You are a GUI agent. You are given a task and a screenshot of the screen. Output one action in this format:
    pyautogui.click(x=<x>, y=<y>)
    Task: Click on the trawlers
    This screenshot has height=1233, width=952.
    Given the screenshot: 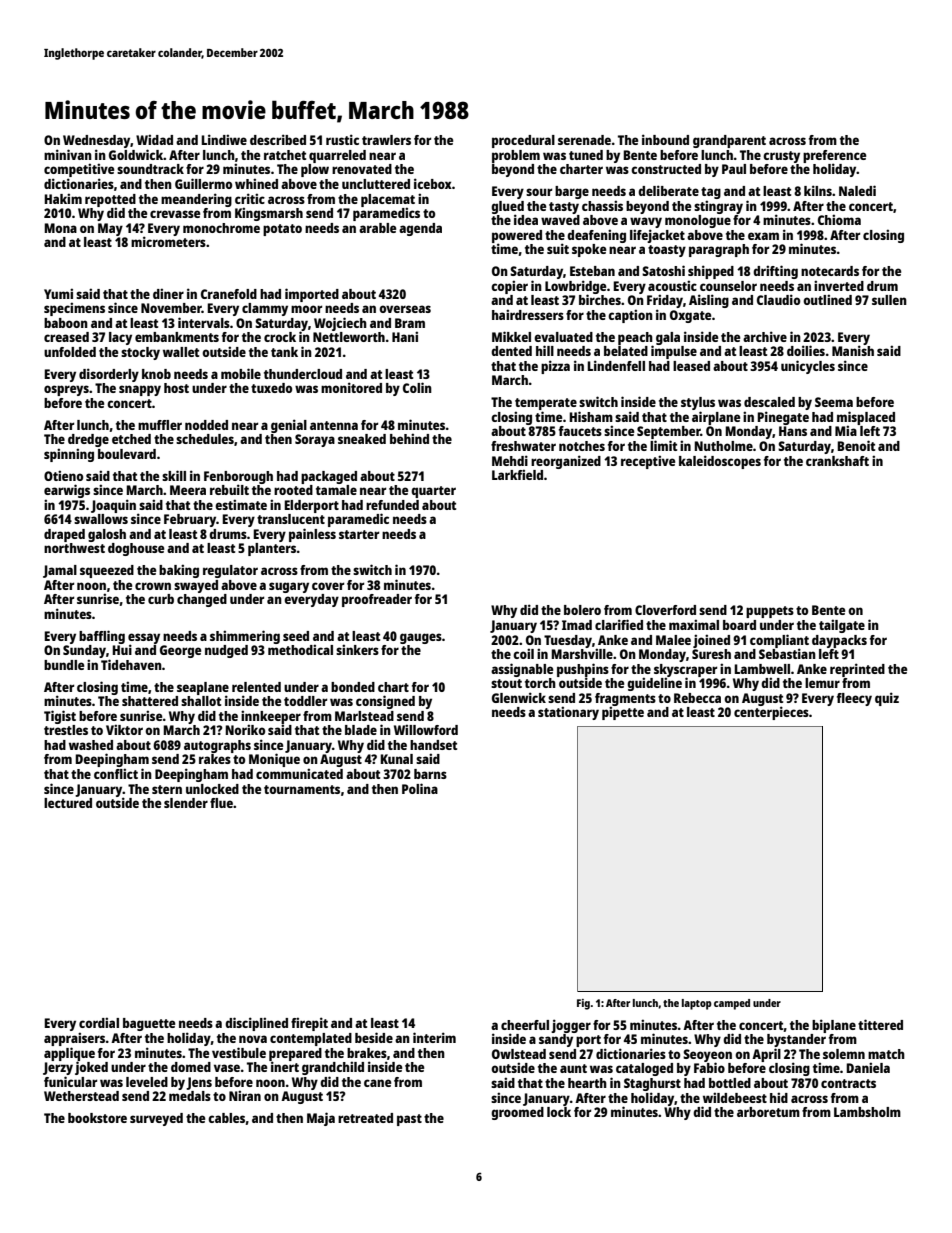 What is the action you would take?
    pyautogui.click(x=386, y=140)
